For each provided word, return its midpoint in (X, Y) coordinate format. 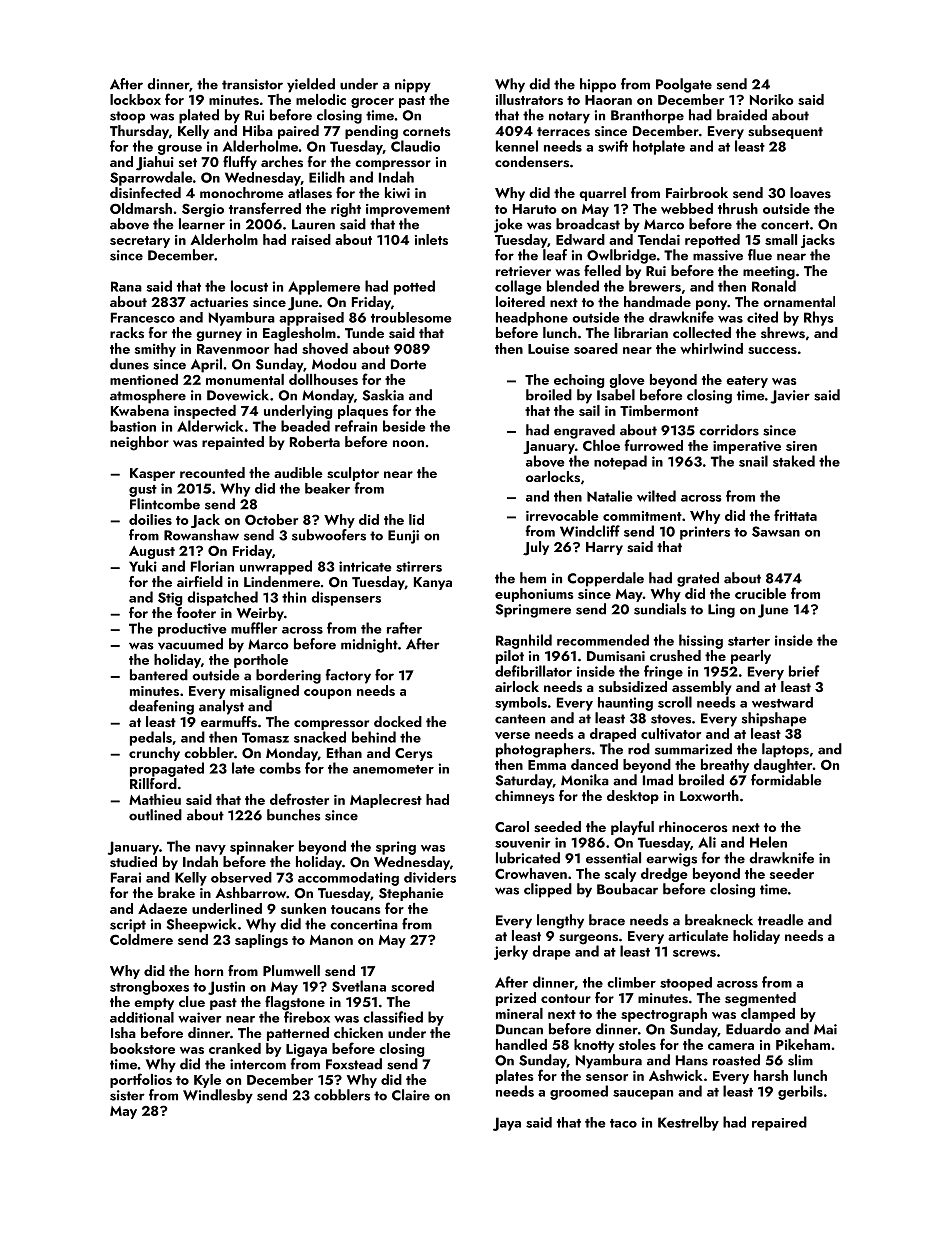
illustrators (529, 99)
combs (280, 768)
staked (794, 461)
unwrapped (276, 567)
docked (398, 721)
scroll (675, 702)
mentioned (144, 379)
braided (742, 115)
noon (408, 443)
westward (782, 702)
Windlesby (218, 1096)
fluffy (240, 163)
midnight (369, 645)
